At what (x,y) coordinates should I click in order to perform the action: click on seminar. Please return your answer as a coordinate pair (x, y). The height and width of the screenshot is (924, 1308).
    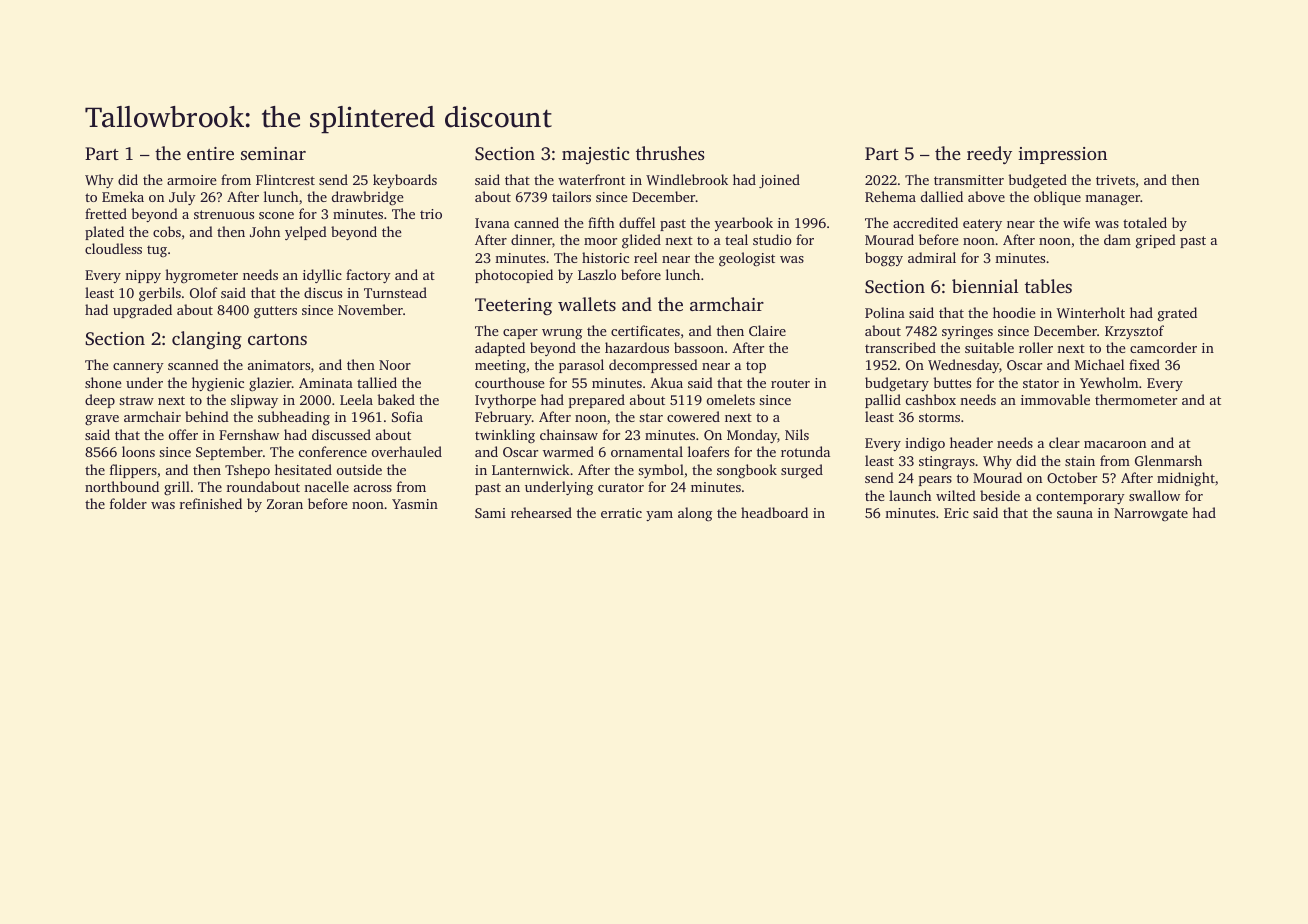
    Looking at the image, I should click on (273, 153).
